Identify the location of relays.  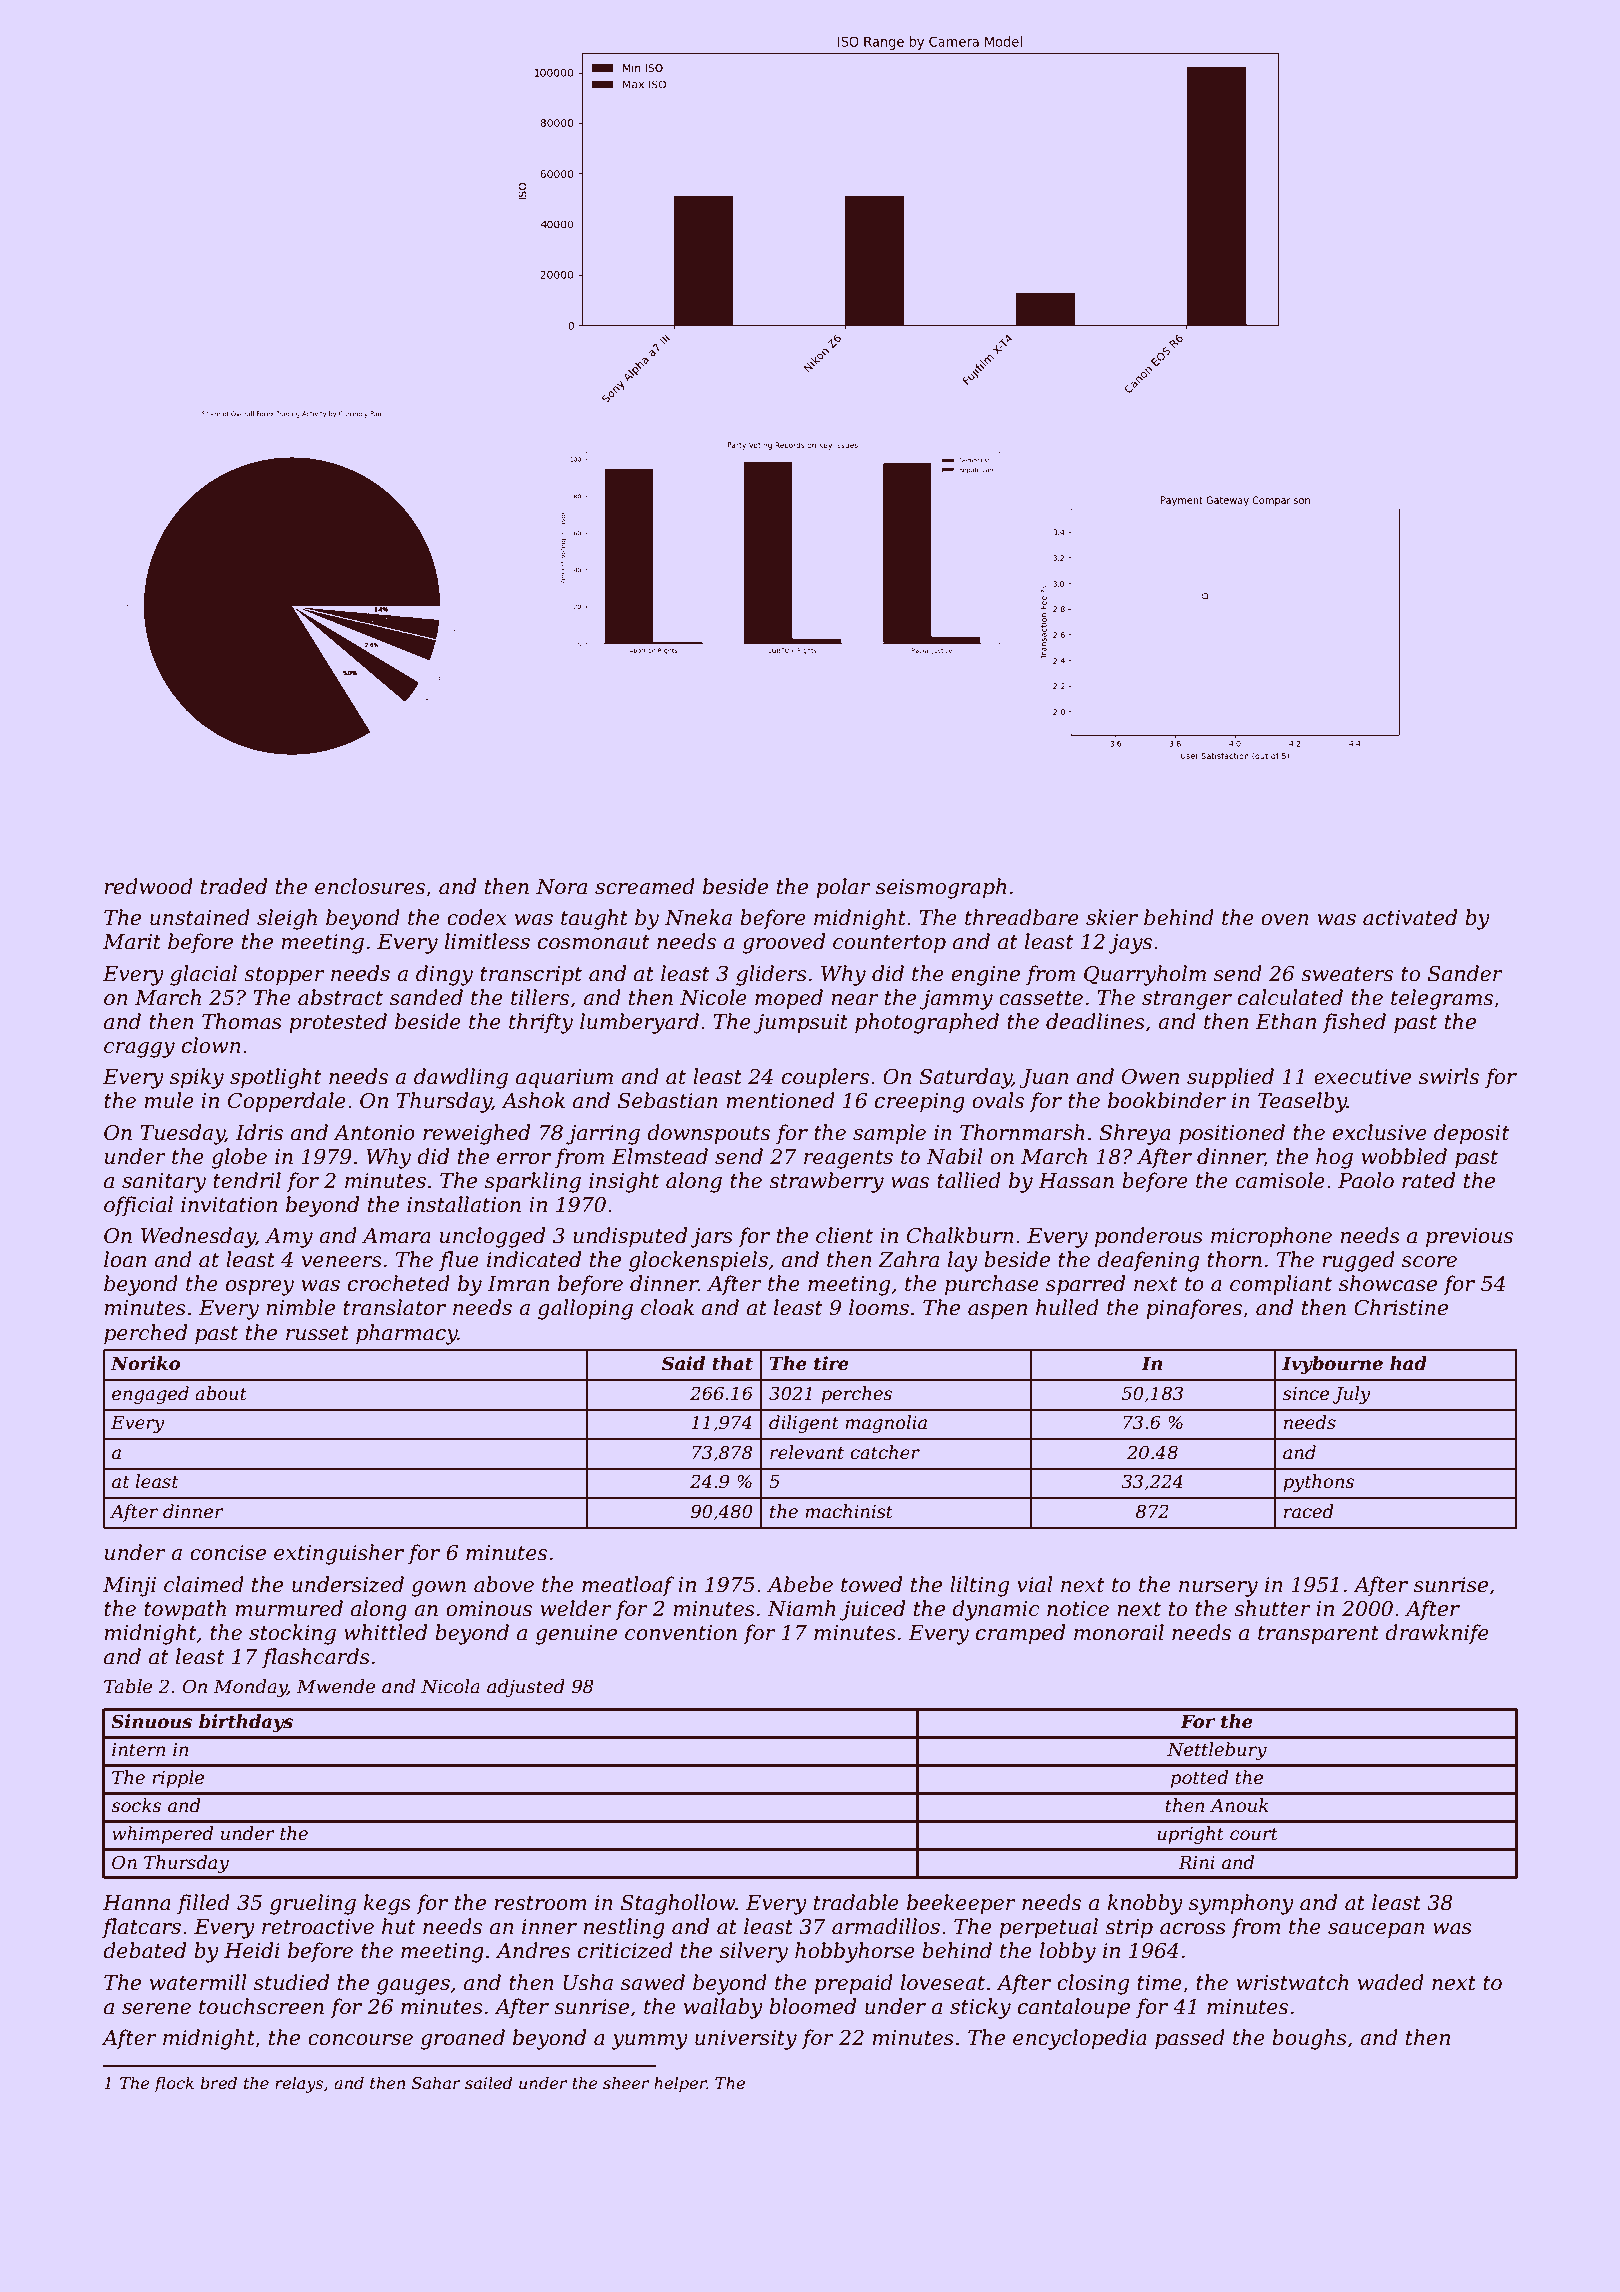
(299, 2084).
